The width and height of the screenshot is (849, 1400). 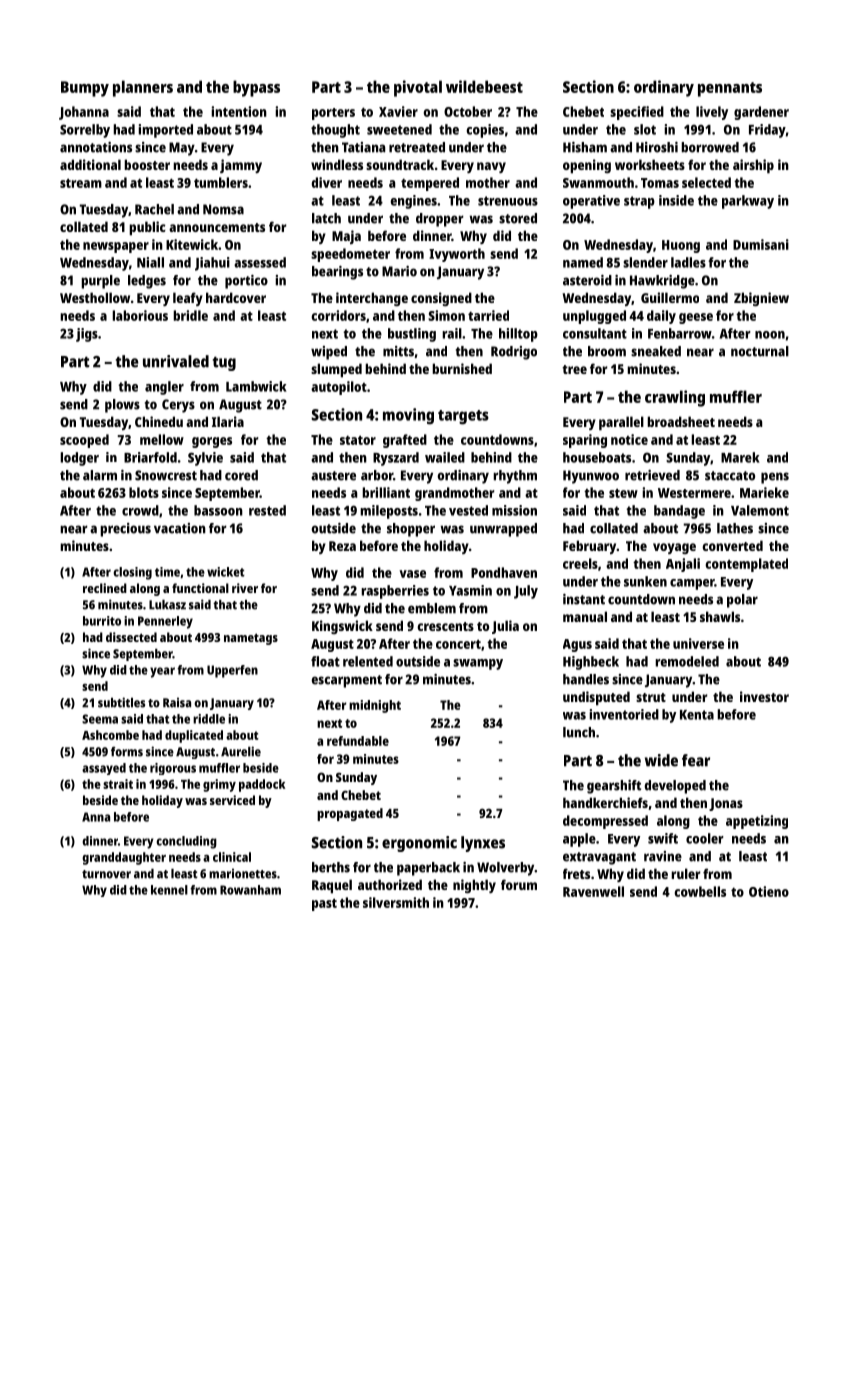 What do you see at coordinates (706, 182) in the screenshot?
I see `selected` at bounding box center [706, 182].
